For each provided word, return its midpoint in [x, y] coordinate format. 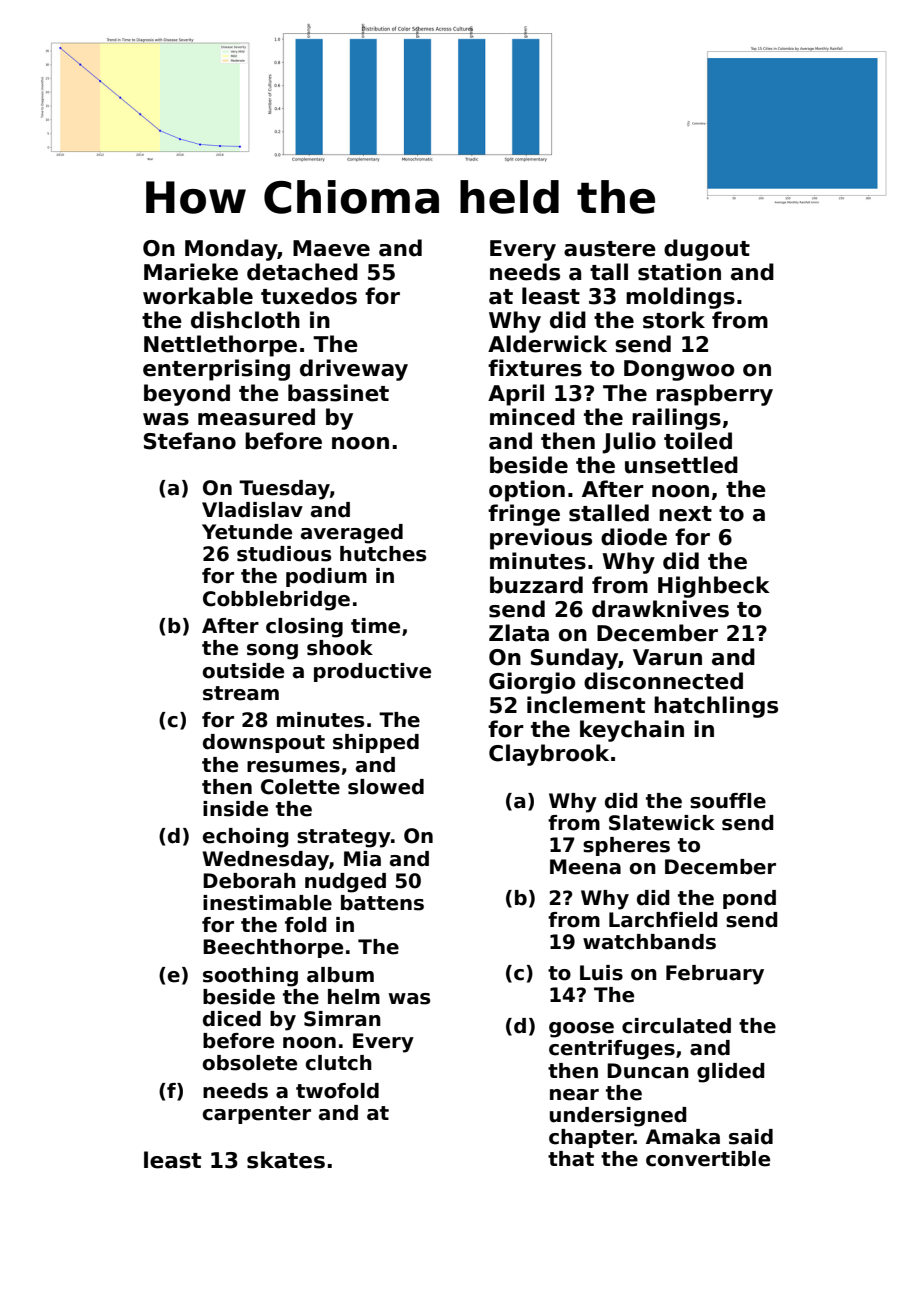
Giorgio [532, 683]
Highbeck [714, 587]
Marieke [191, 272]
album [340, 975]
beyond [187, 395]
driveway [354, 370]
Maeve [331, 248]
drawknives [660, 609]
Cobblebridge [276, 601]
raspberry [714, 395]
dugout [707, 250]
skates [286, 1160]
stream [241, 693]
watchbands [649, 942]
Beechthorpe [273, 948]
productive [372, 672]
